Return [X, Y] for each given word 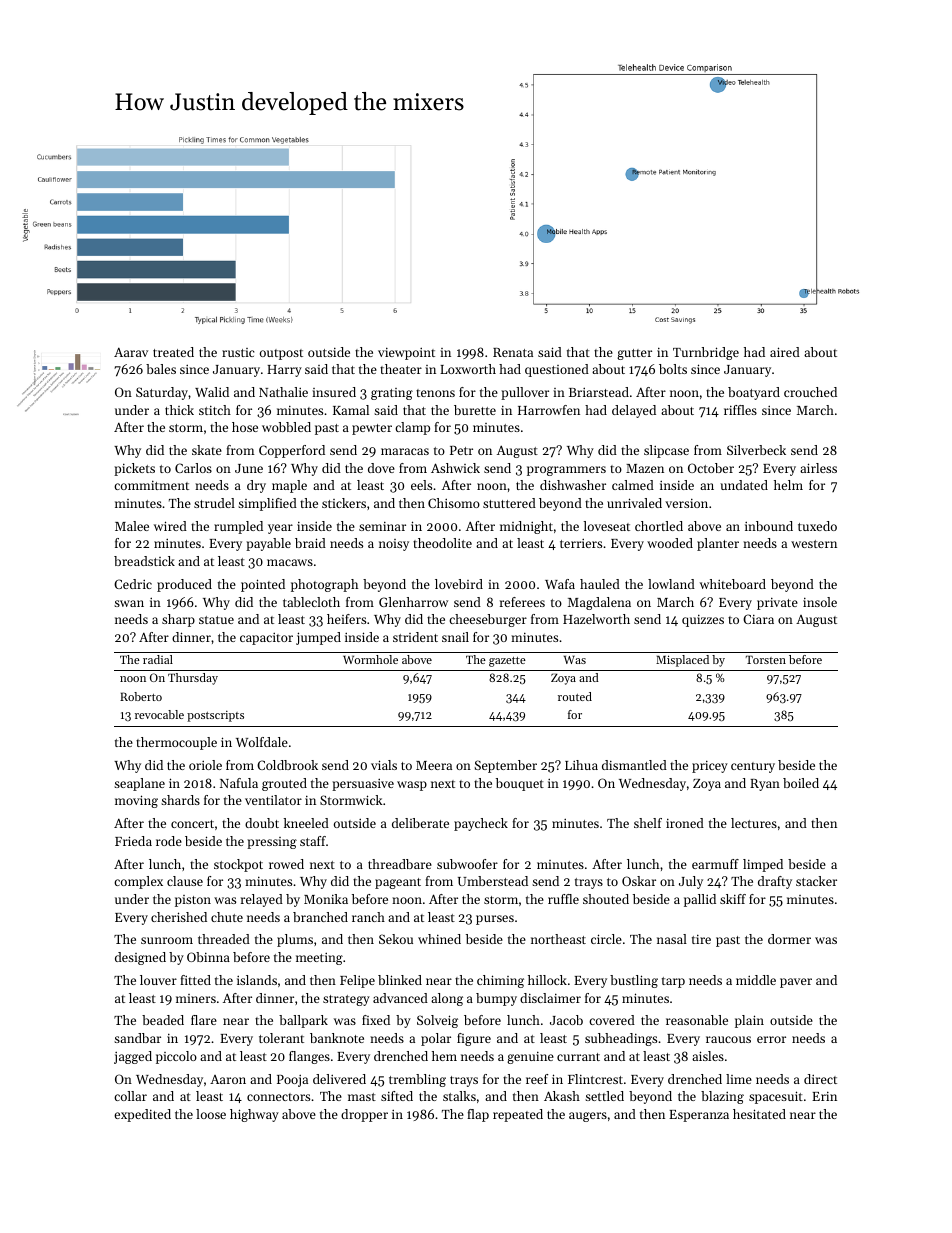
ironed [685, 823]
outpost [281, 354]
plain [749, 1021]
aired [785, 352]
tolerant [281, 1038]
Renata [513, 352]
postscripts [215, 716]
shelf [648, 823]
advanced [400, 998]
